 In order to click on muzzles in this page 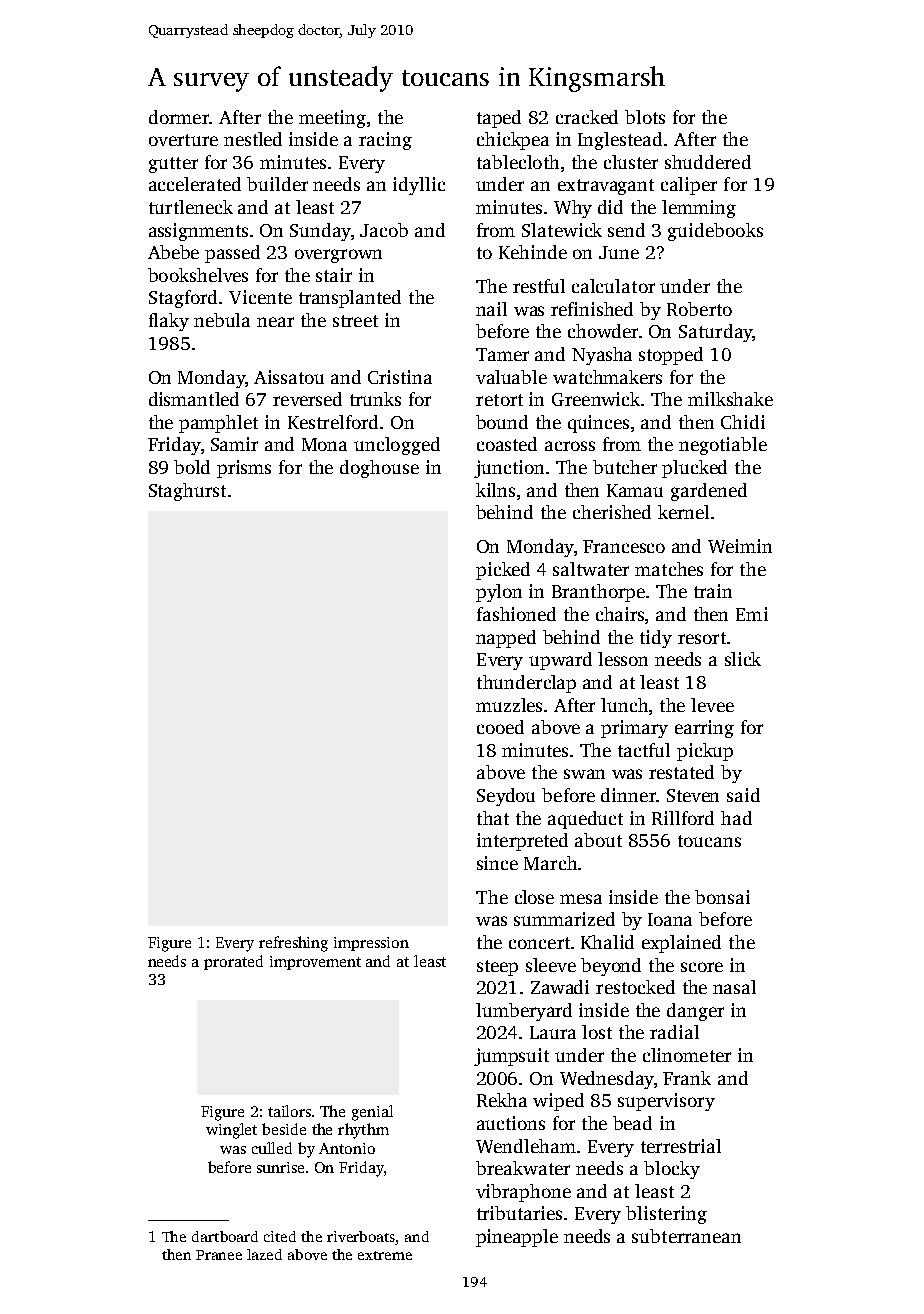, I will do `click(509, 705)`.
